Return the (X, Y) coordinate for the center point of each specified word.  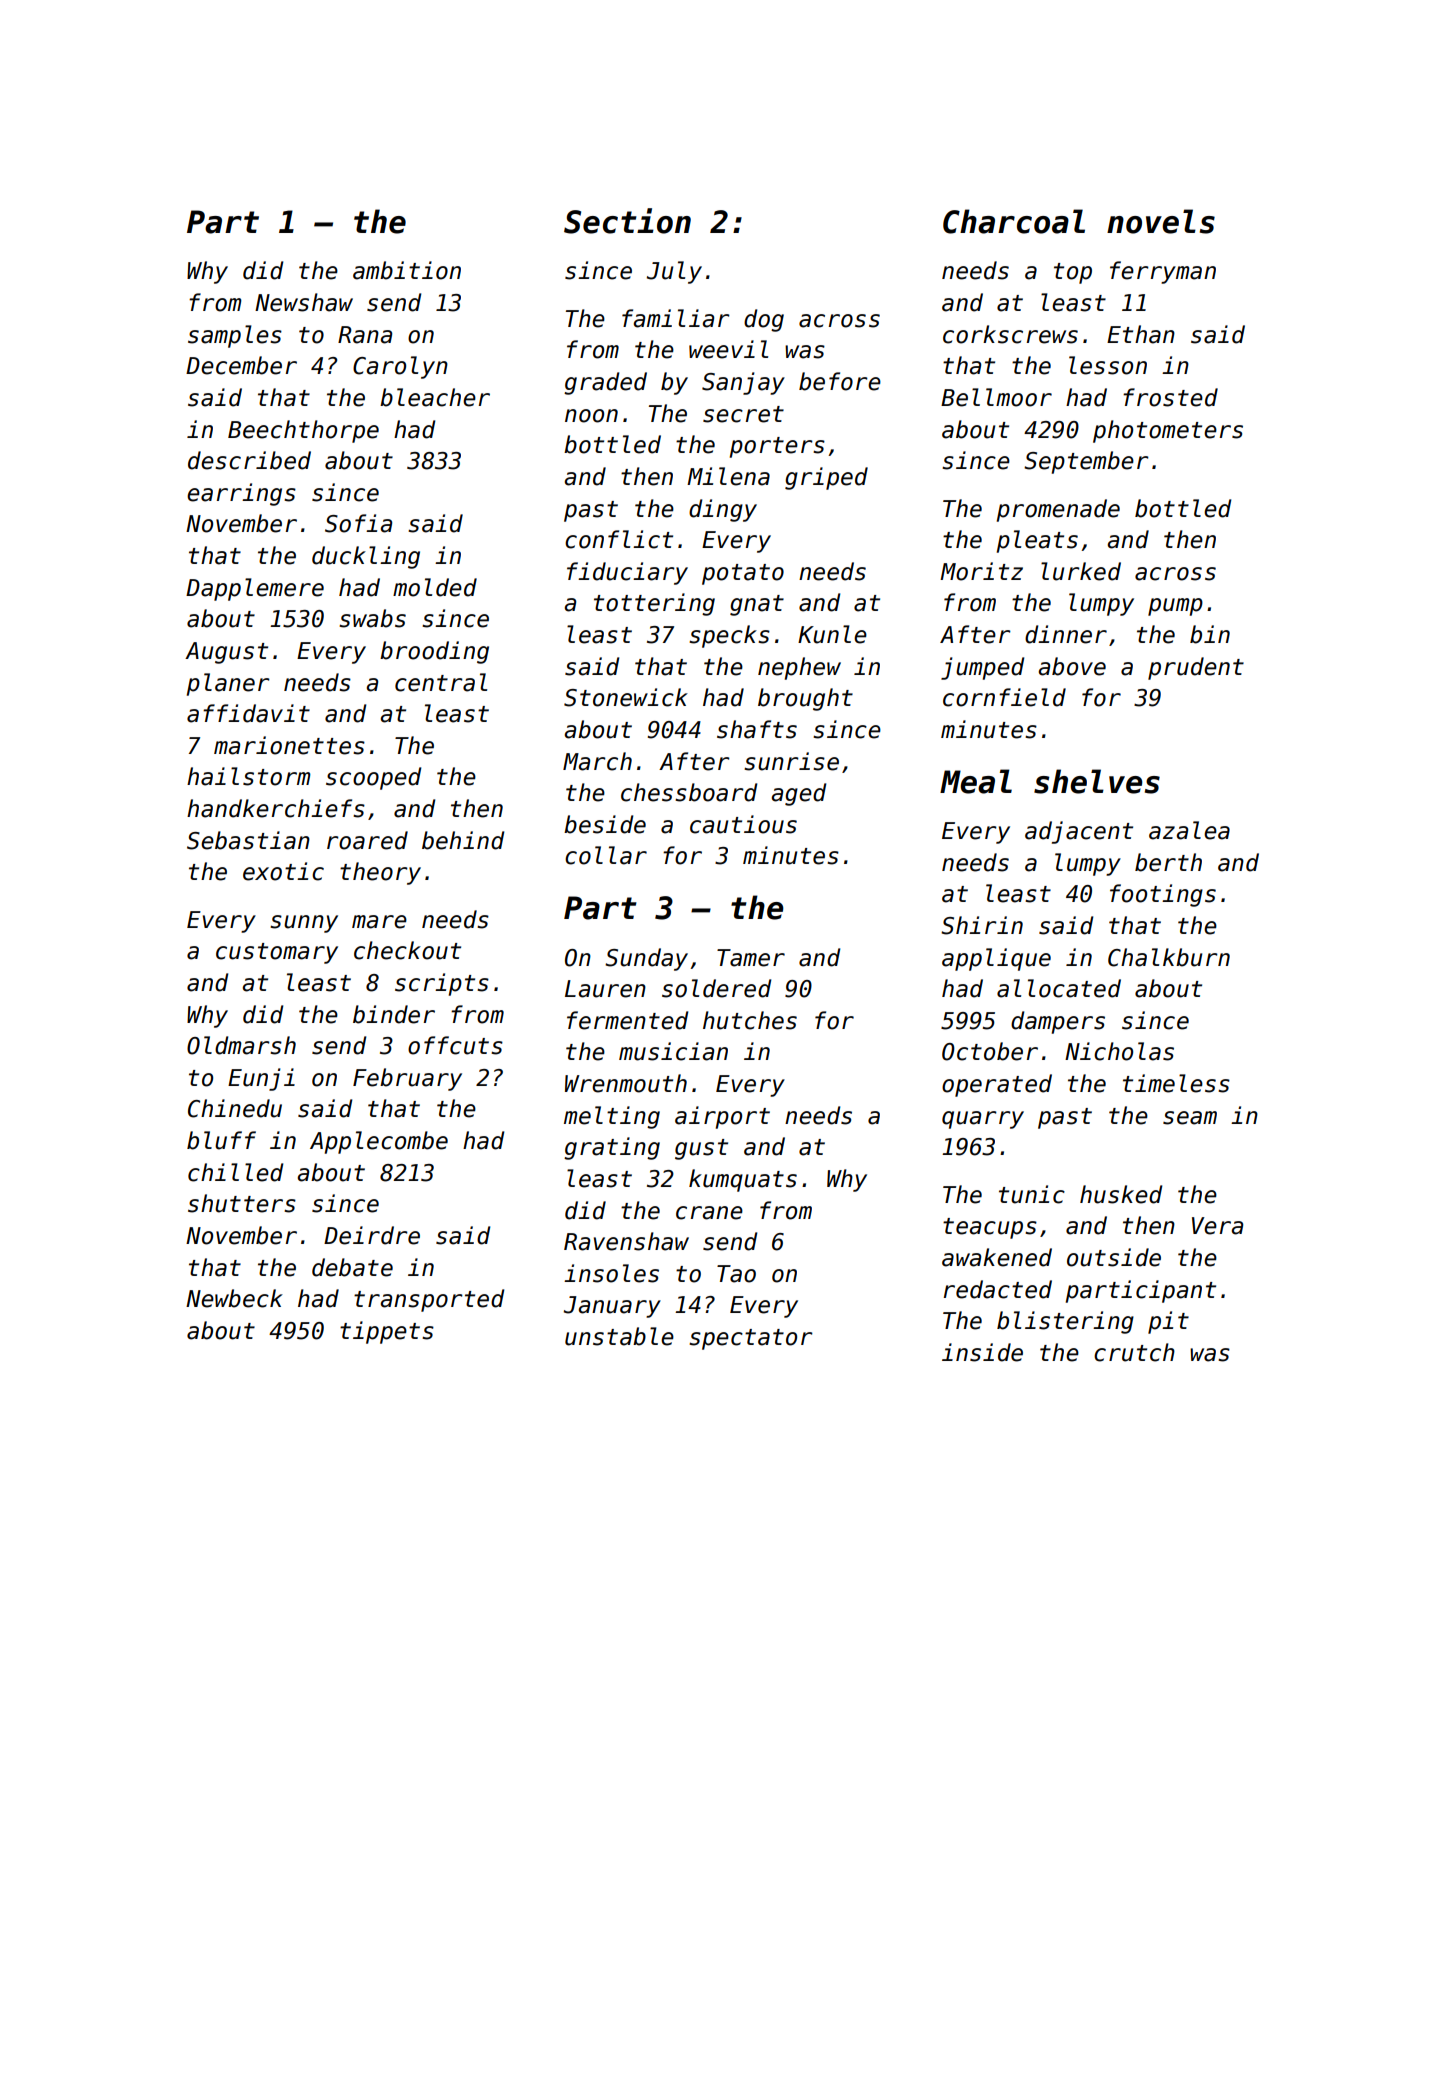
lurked (1081, 571)
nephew (799, 668)
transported (429, 1300)
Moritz (981, 571)
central (441, 682)
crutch (1134, 1352)
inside (982, 1352)
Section (627, 221)
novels (1161, 221)
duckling (366, 557)
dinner (1066, 634)
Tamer (751, 958)
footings (1163, 895)
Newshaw (304, 302)
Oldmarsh (241, 1045)
